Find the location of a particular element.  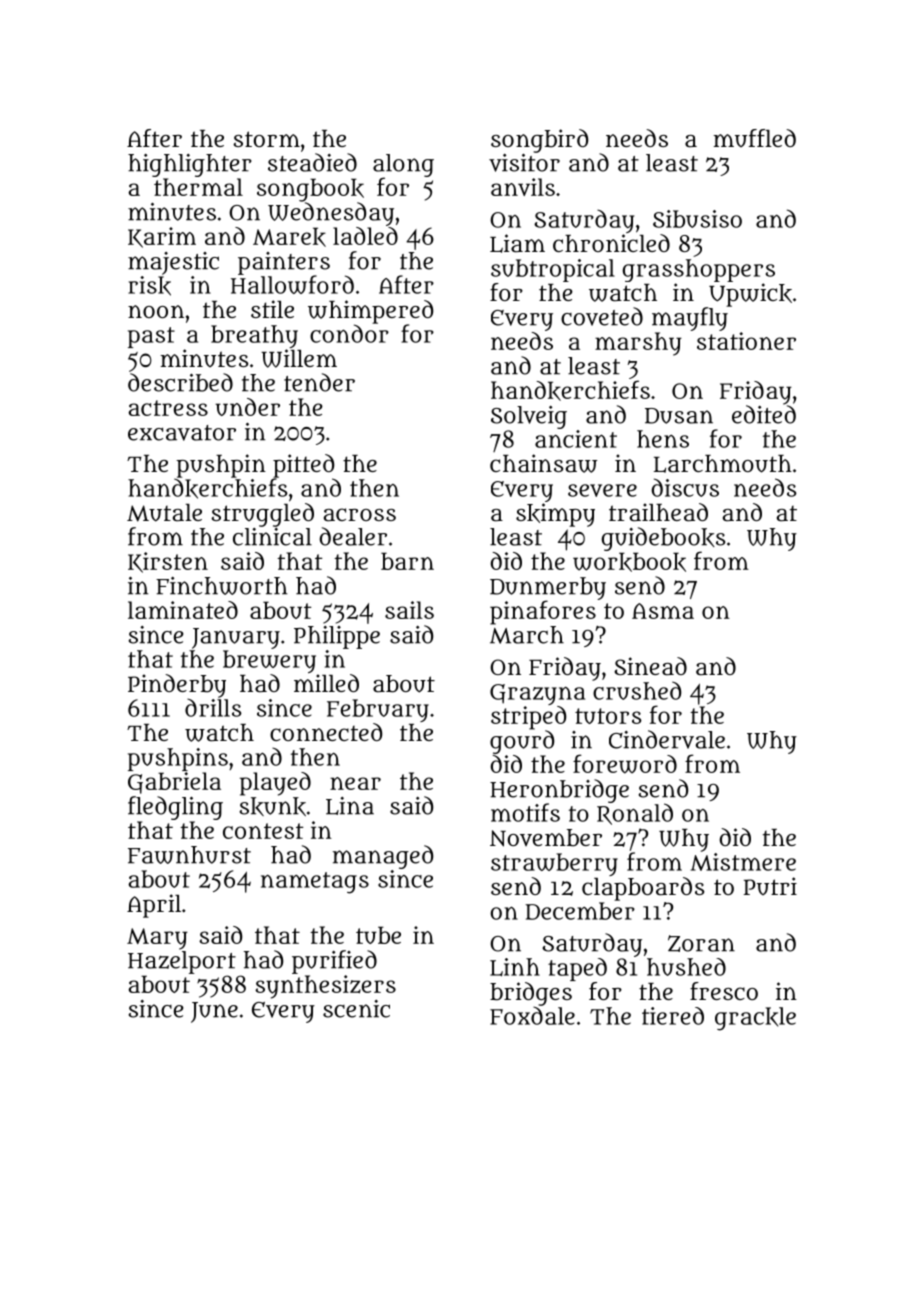

Sinead is located at coordinates (650, 666).
